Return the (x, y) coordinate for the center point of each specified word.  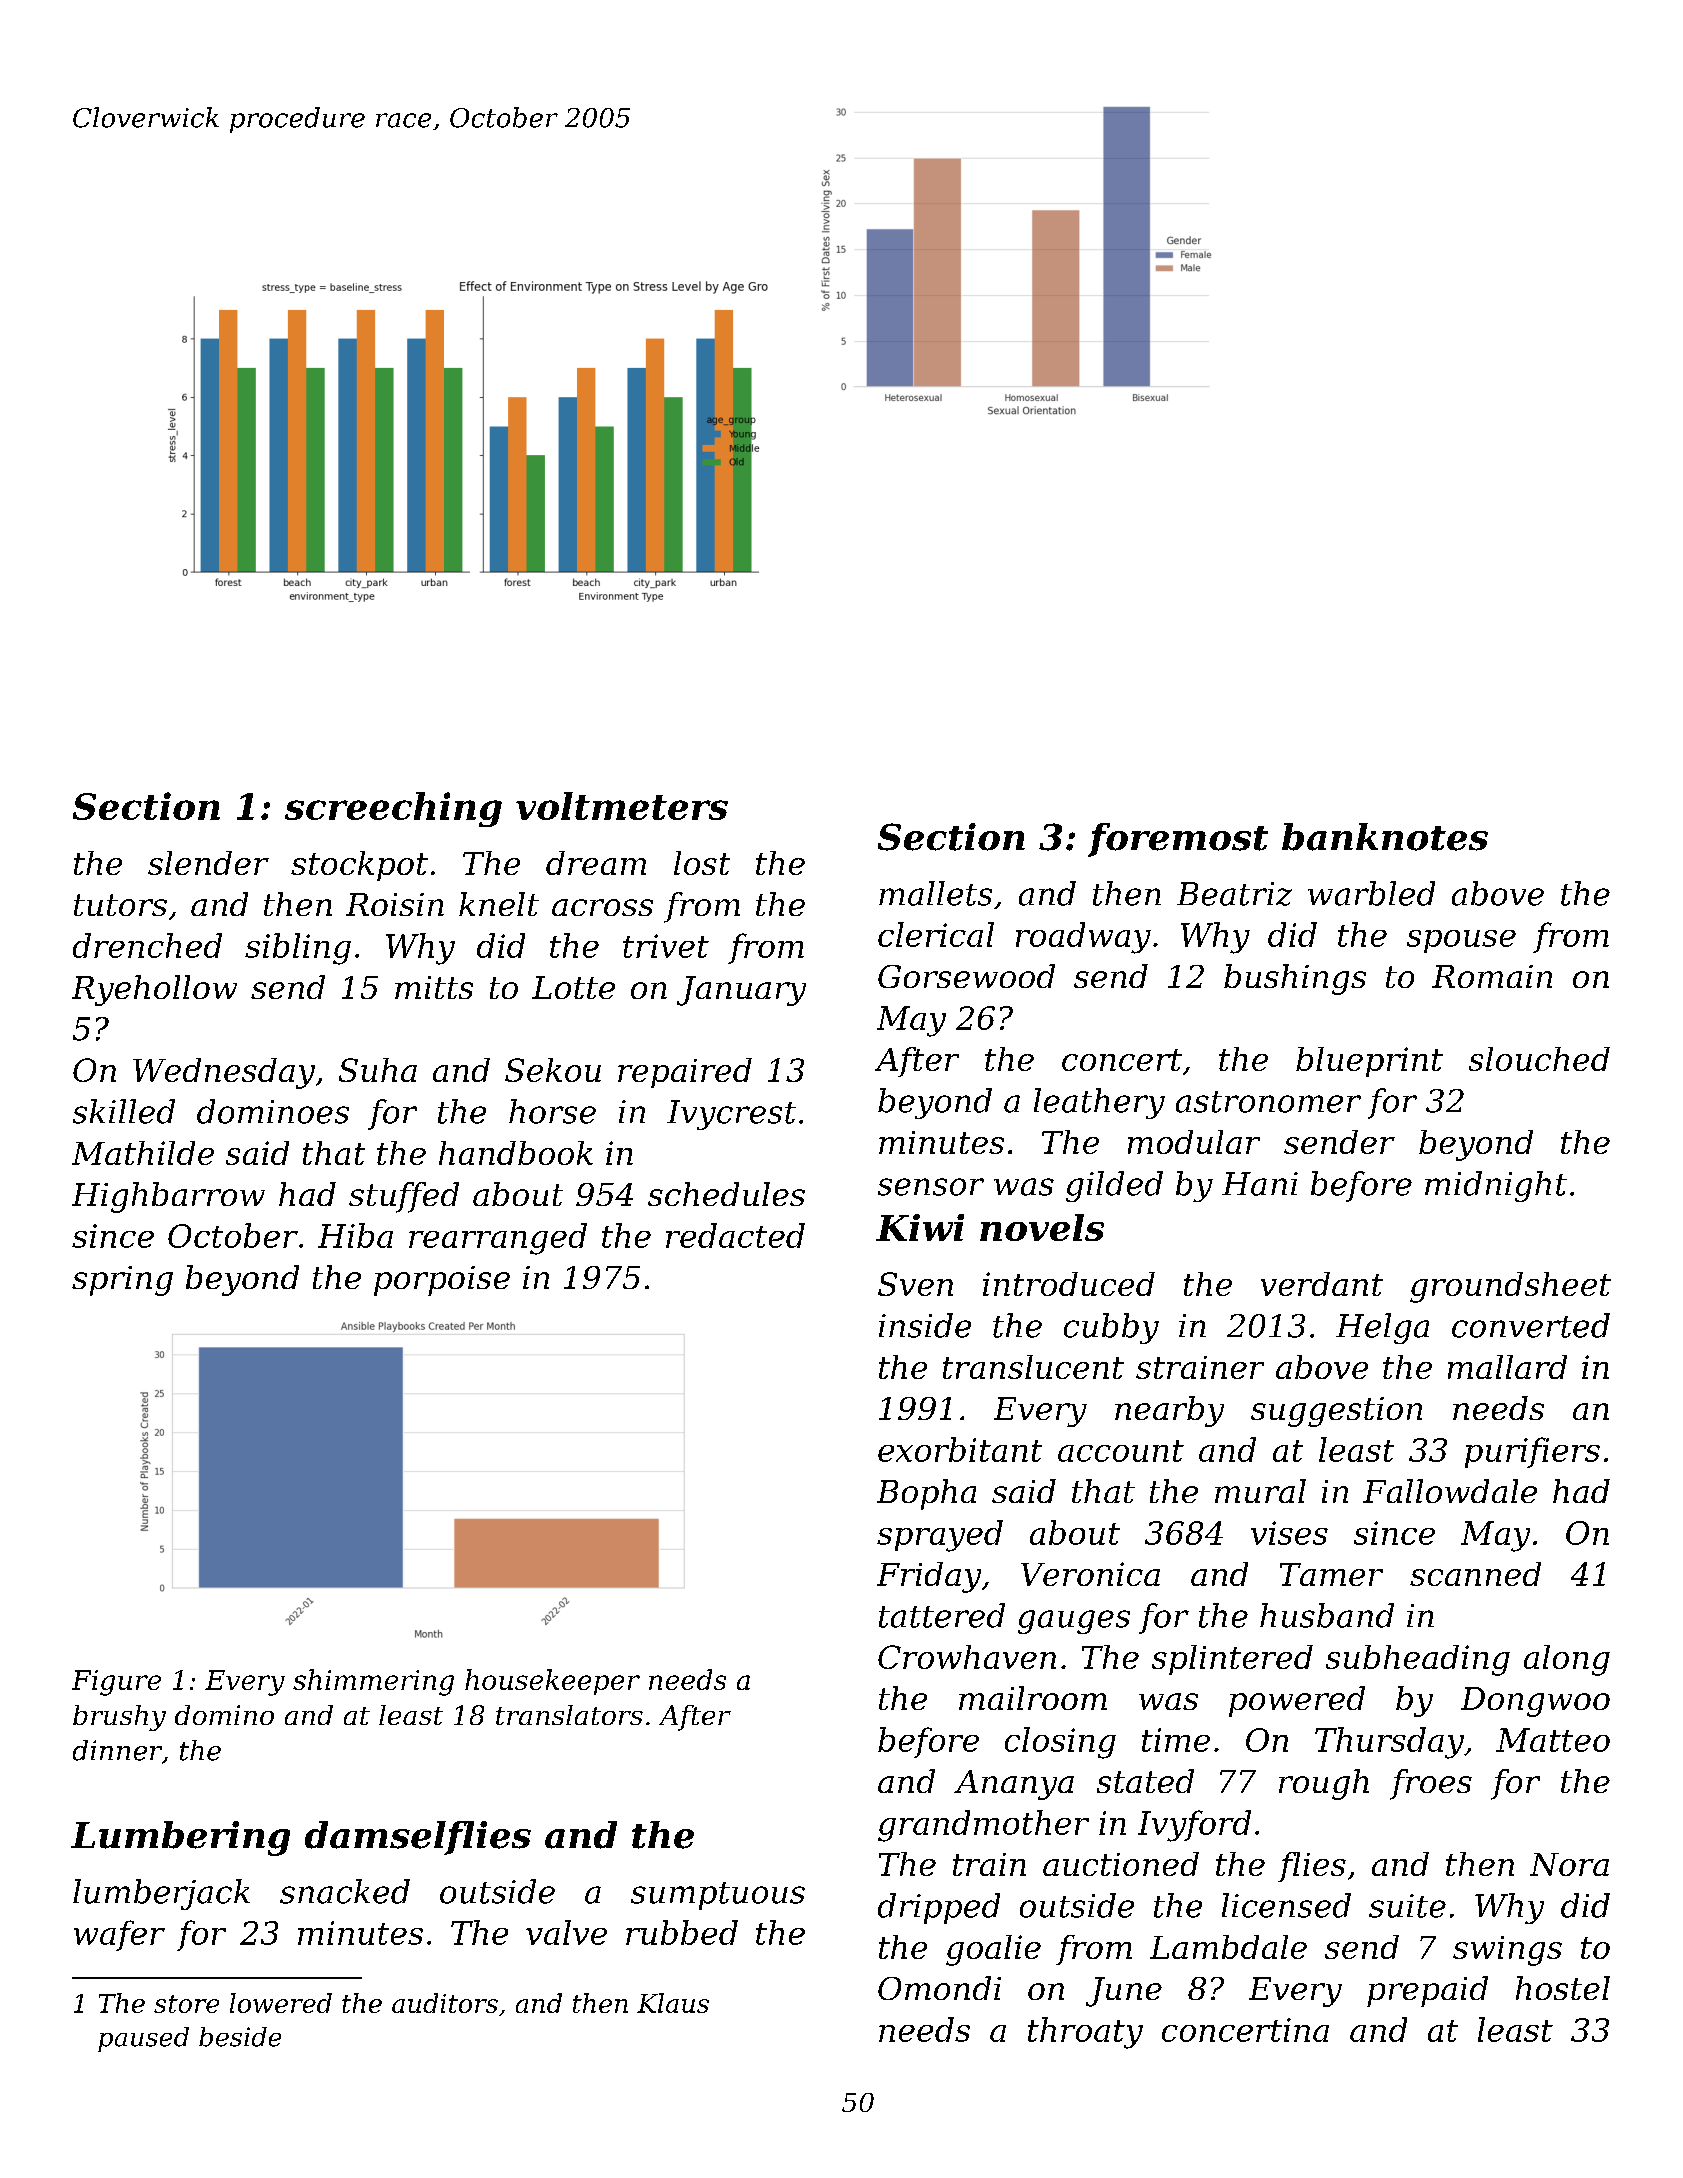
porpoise (442, 1281)
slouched (1539, 1059)
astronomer (1268, 1102)
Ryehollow (154, 990)
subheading (1418, 1660)
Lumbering (180, 1838)
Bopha (926, 1494)
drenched (147, 945)
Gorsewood (966, 976)
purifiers (1532, 1452)
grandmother (983, 1826)
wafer (119, 1935)
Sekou (553, 1070)
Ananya (1014, 1785)
